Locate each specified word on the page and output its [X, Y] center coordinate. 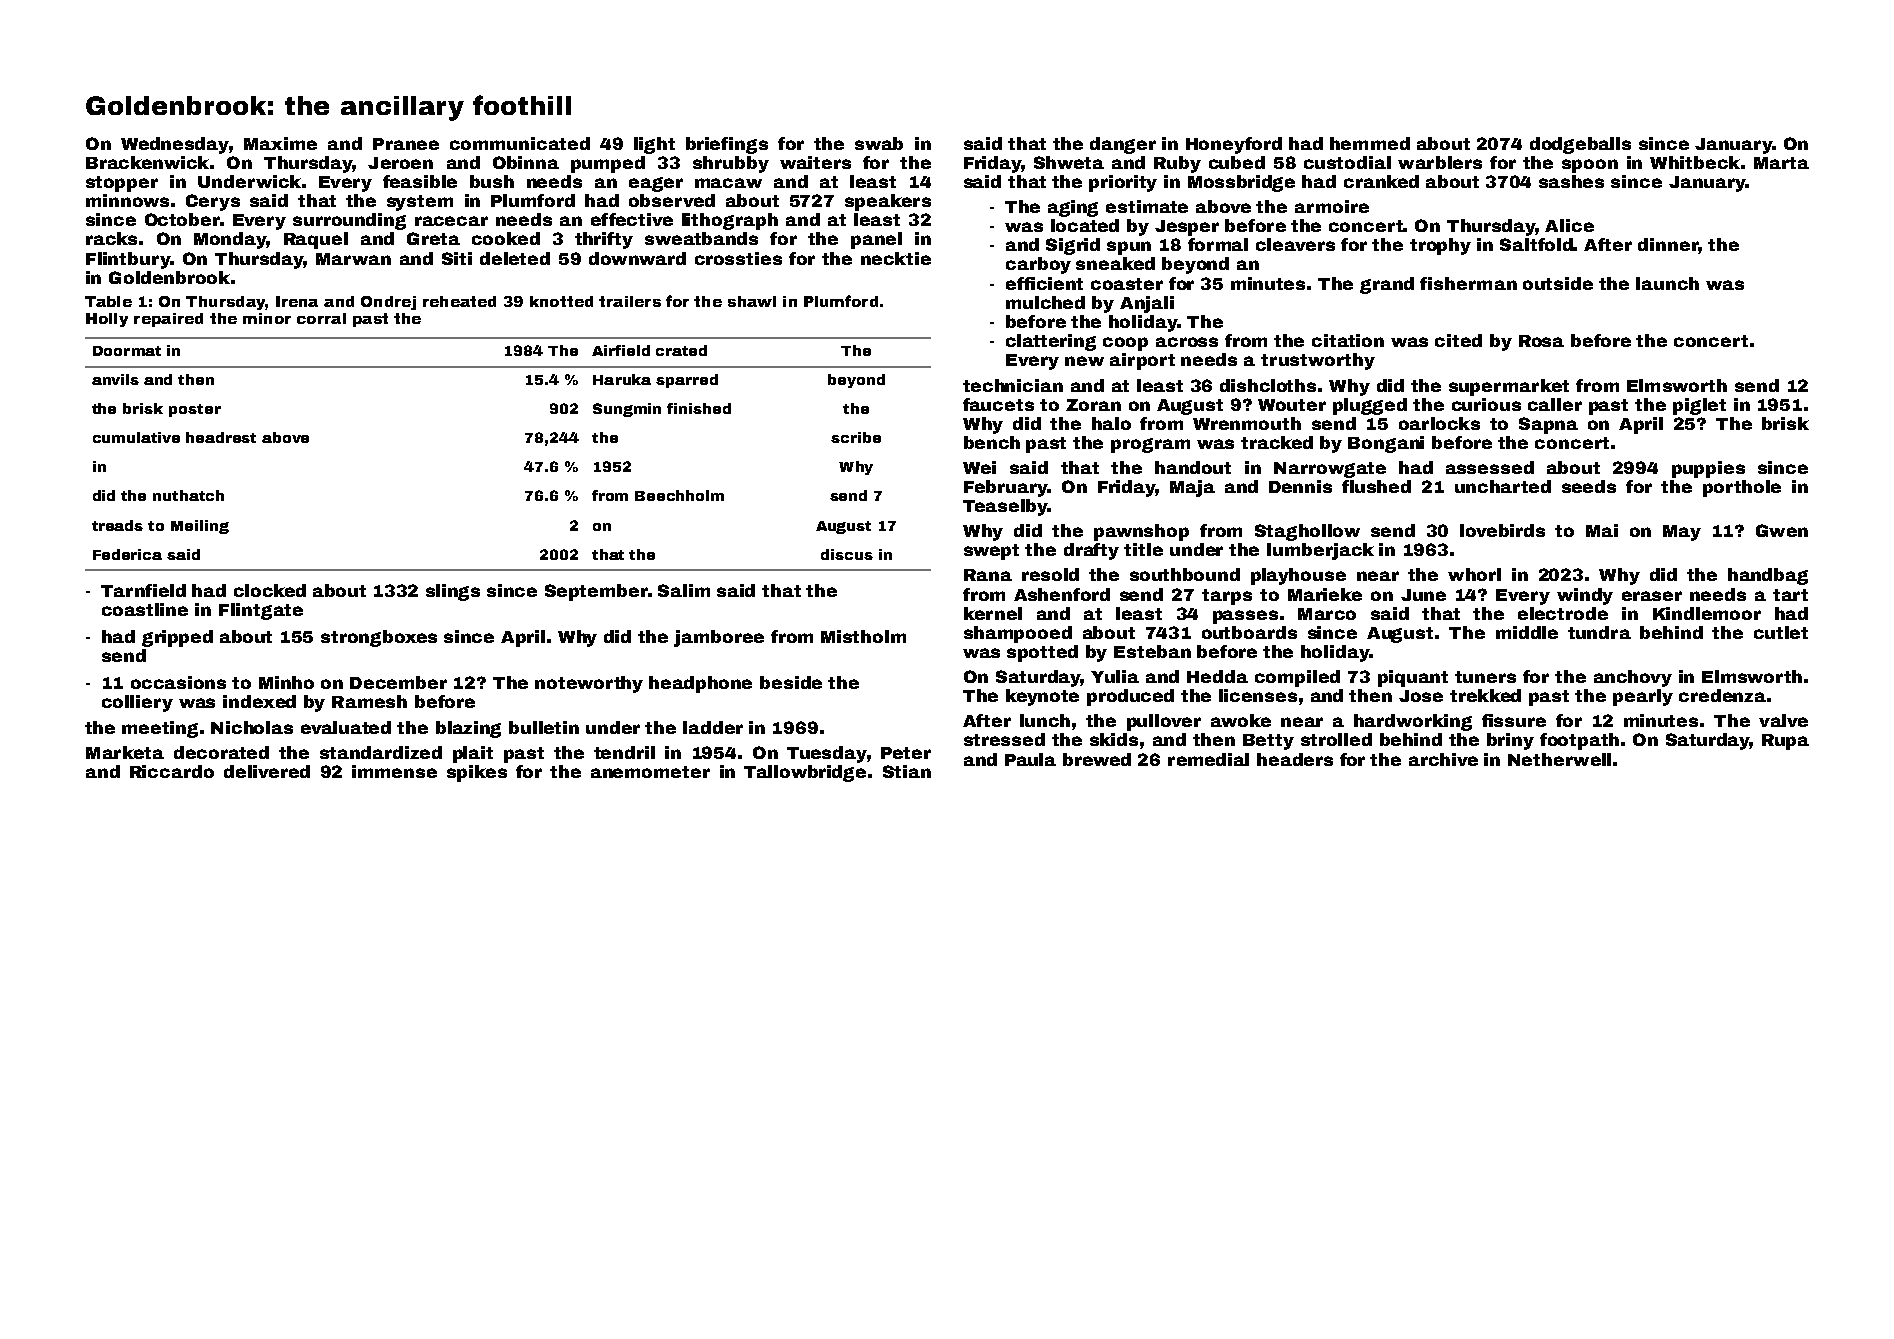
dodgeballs [1580, 145]
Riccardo [172, 771]
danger [1123, 145]
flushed [1376, 486]
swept [991, 552]
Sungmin [627, 410]
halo [1111, 423]
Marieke [1325, 594]
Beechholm [679, 495]
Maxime [280, 143]
